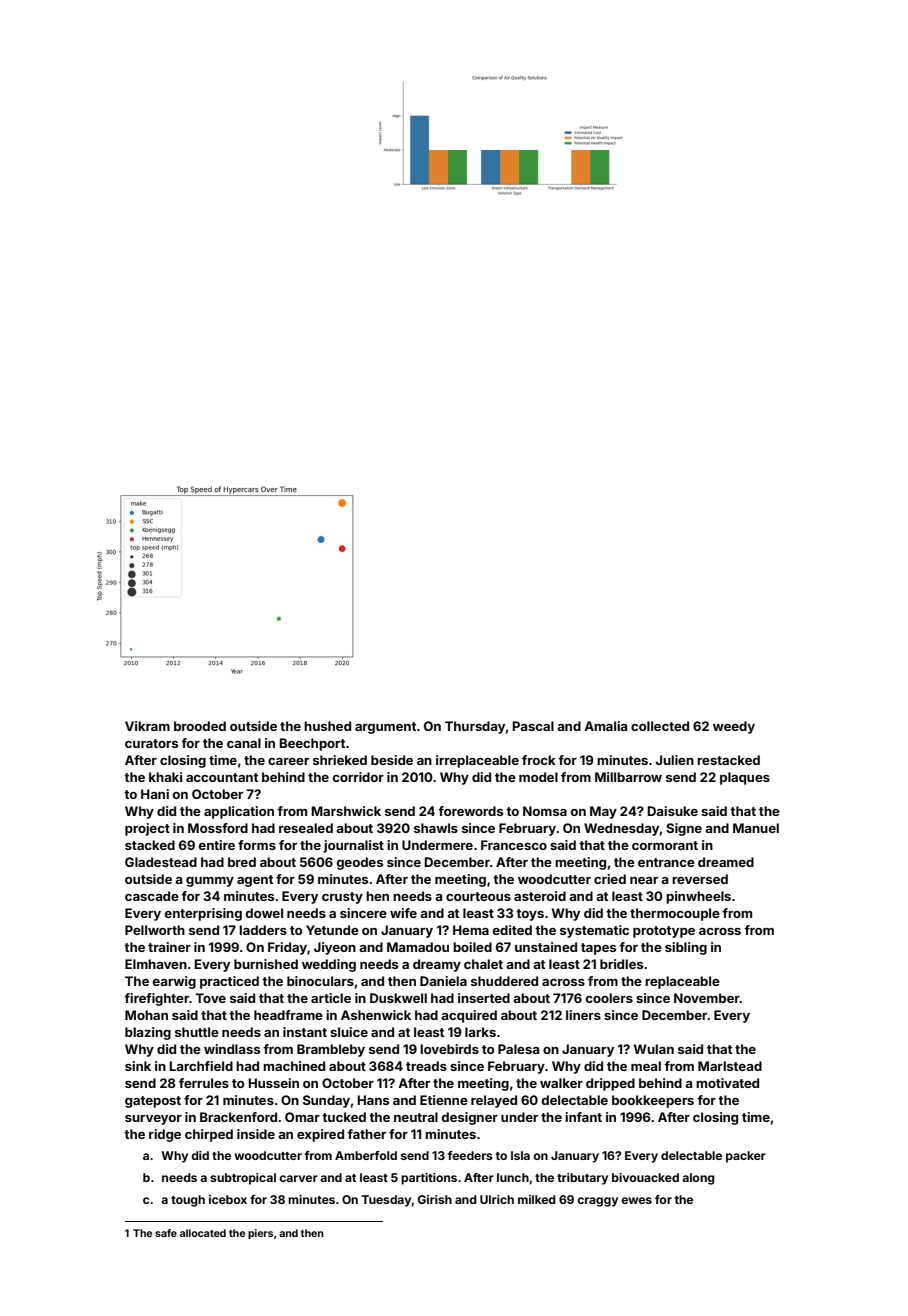  Describe the element at coordinates (660, 726) in the page. I see `collected` at that location.
